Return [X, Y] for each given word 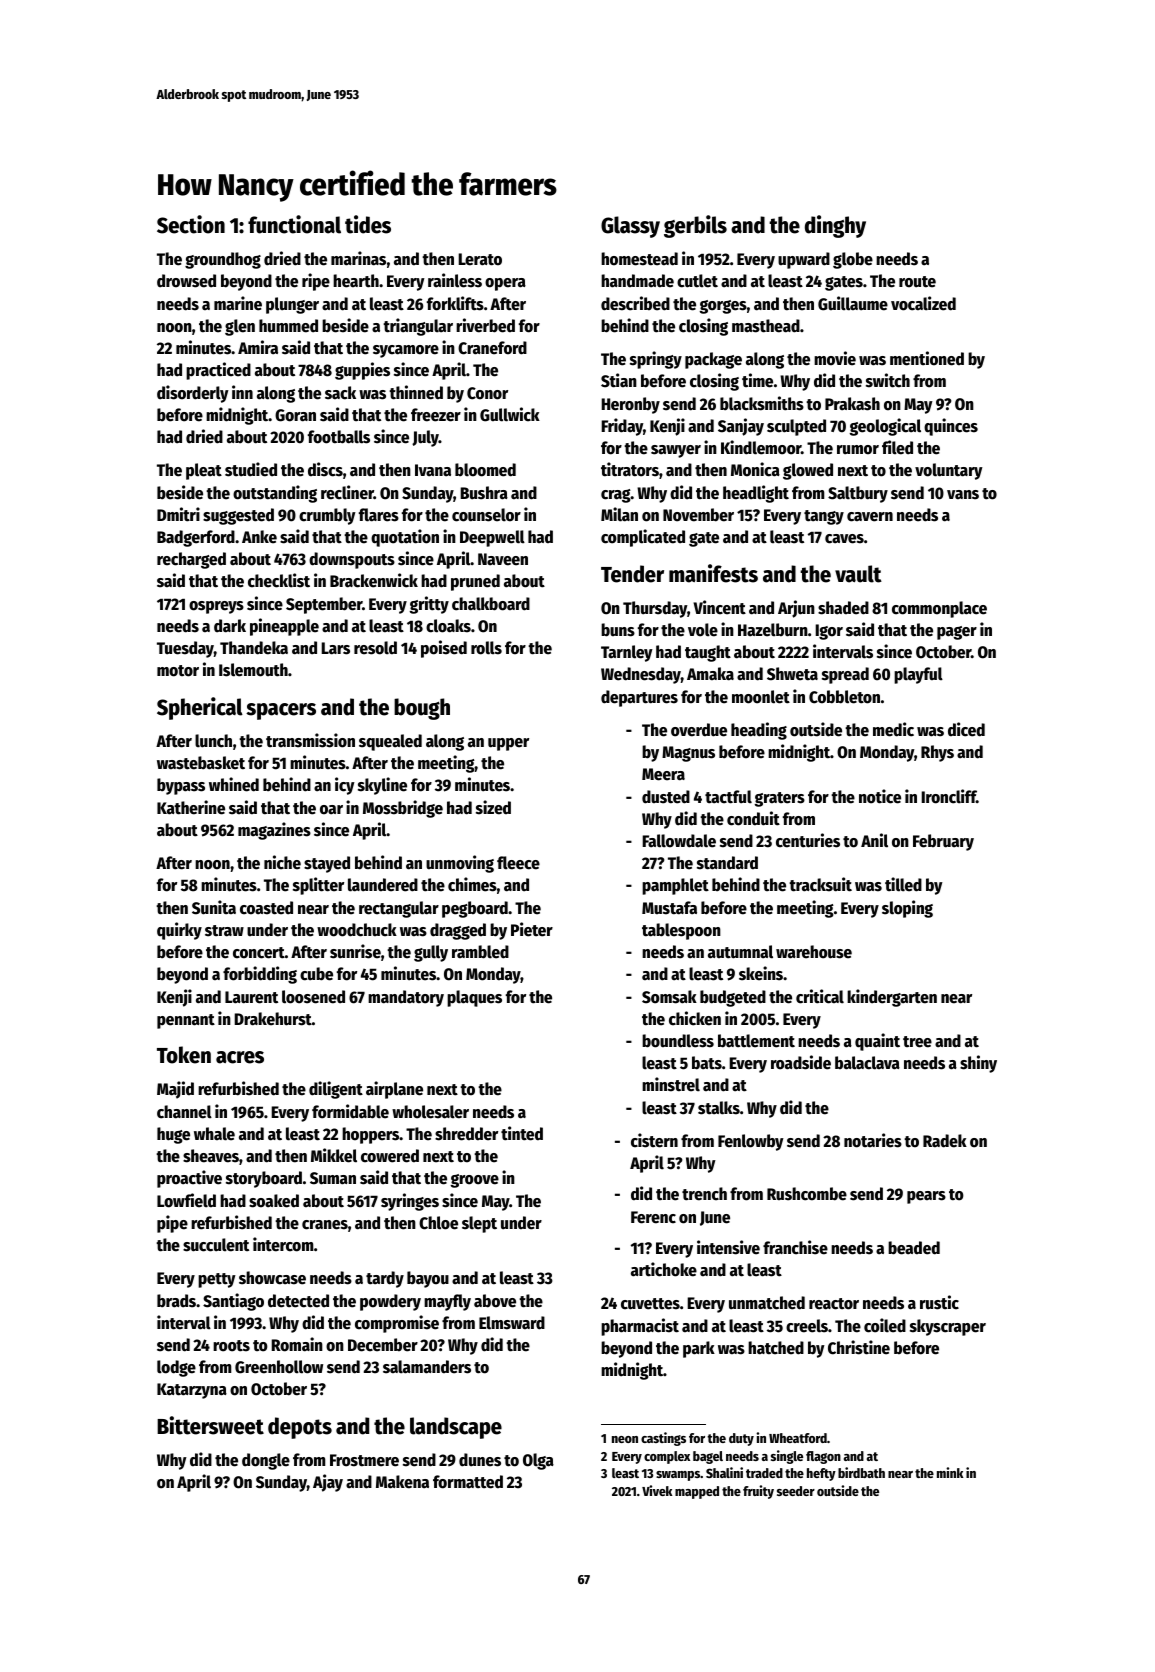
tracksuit [820, 884]
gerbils [695, 226]
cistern [654, 1140]
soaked [274, 1201]
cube [316, 974]
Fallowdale [679, 841]
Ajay [328, 1483]
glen [240, 327]
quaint [877, 1042]
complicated [643, 538]
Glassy [630, 227]
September [324, 605]
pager [957, 633]
